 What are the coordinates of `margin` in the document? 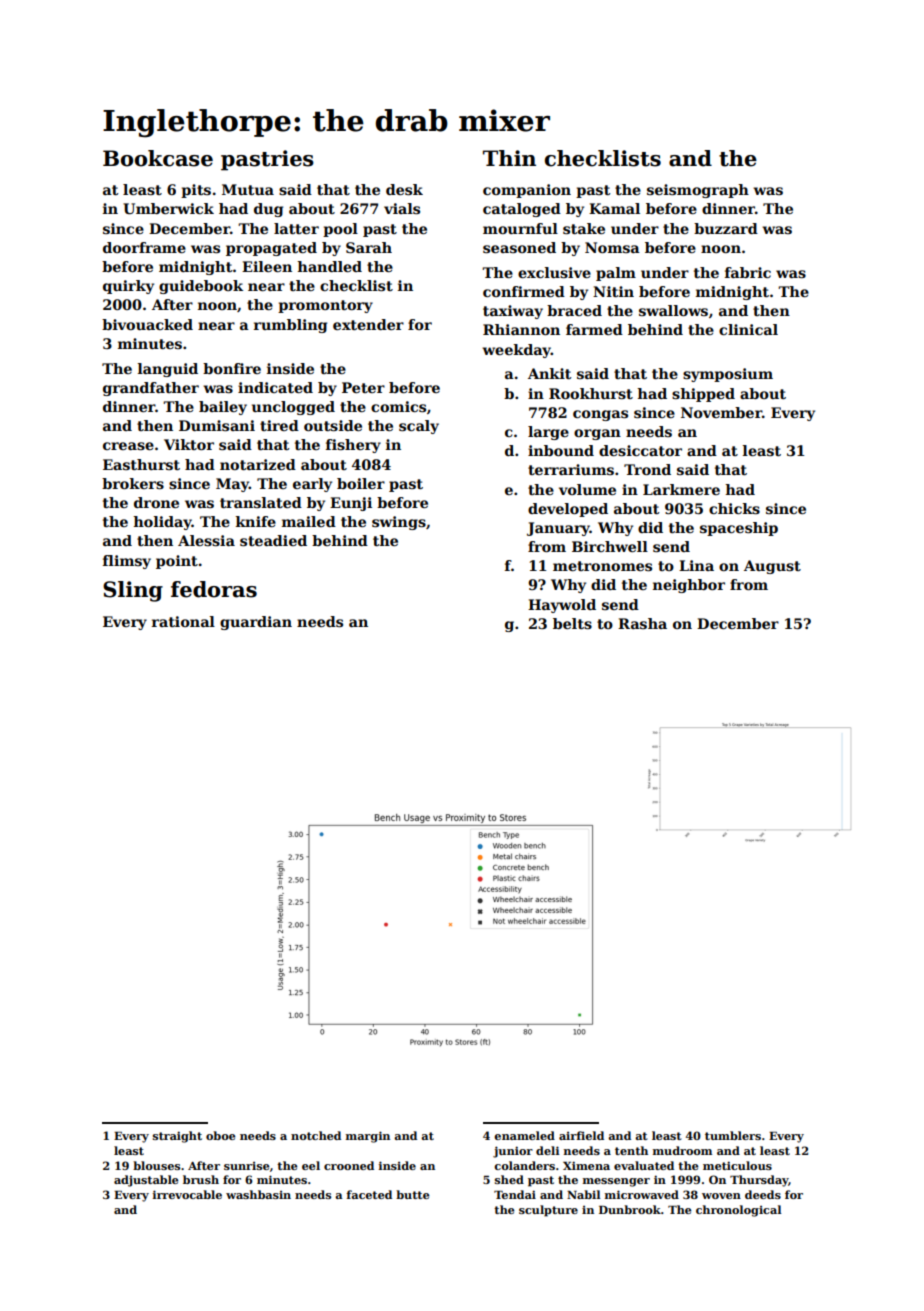 It's located at (368, 1137).
